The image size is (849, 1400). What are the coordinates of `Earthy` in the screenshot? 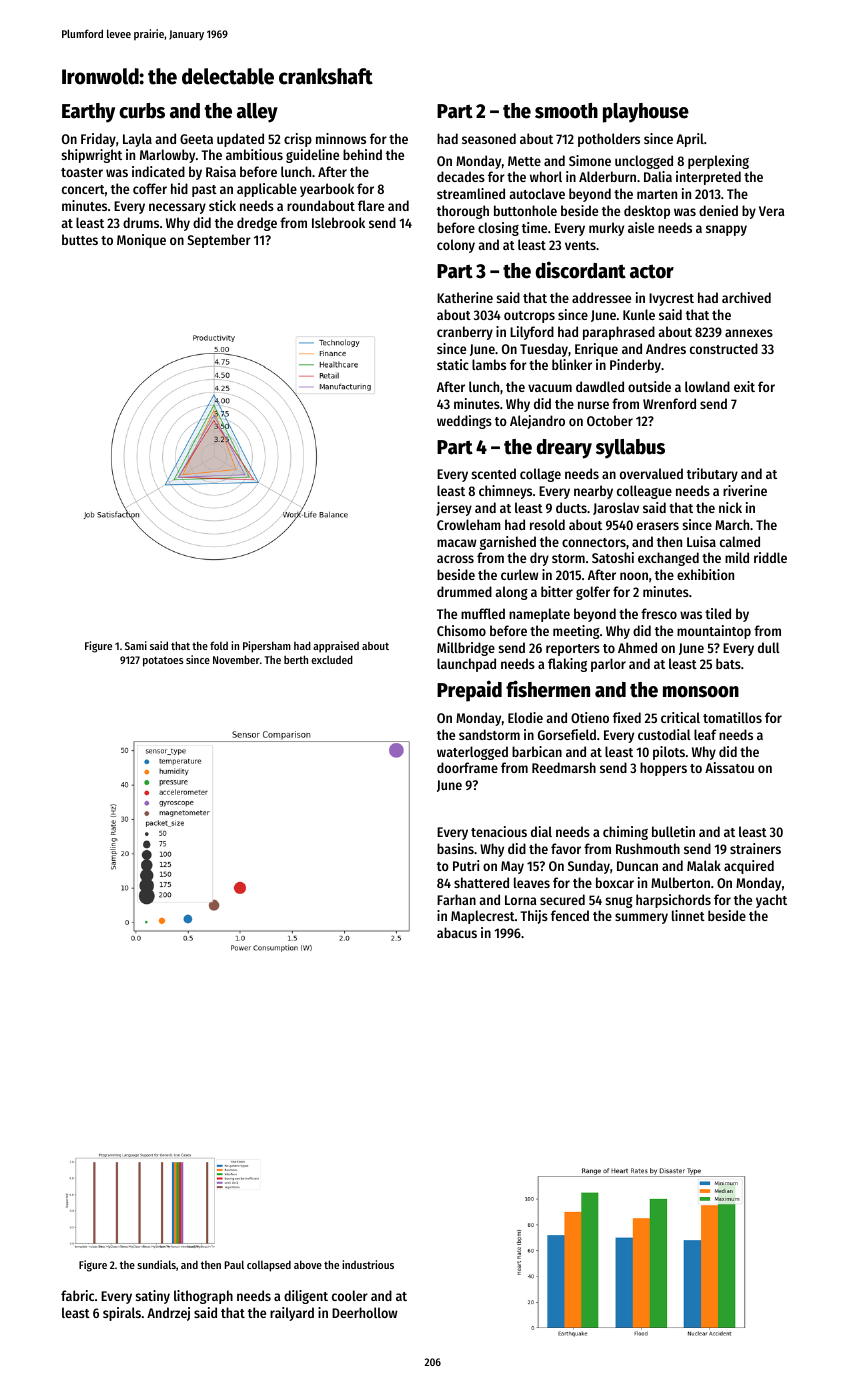 It's located at (88, 113).
